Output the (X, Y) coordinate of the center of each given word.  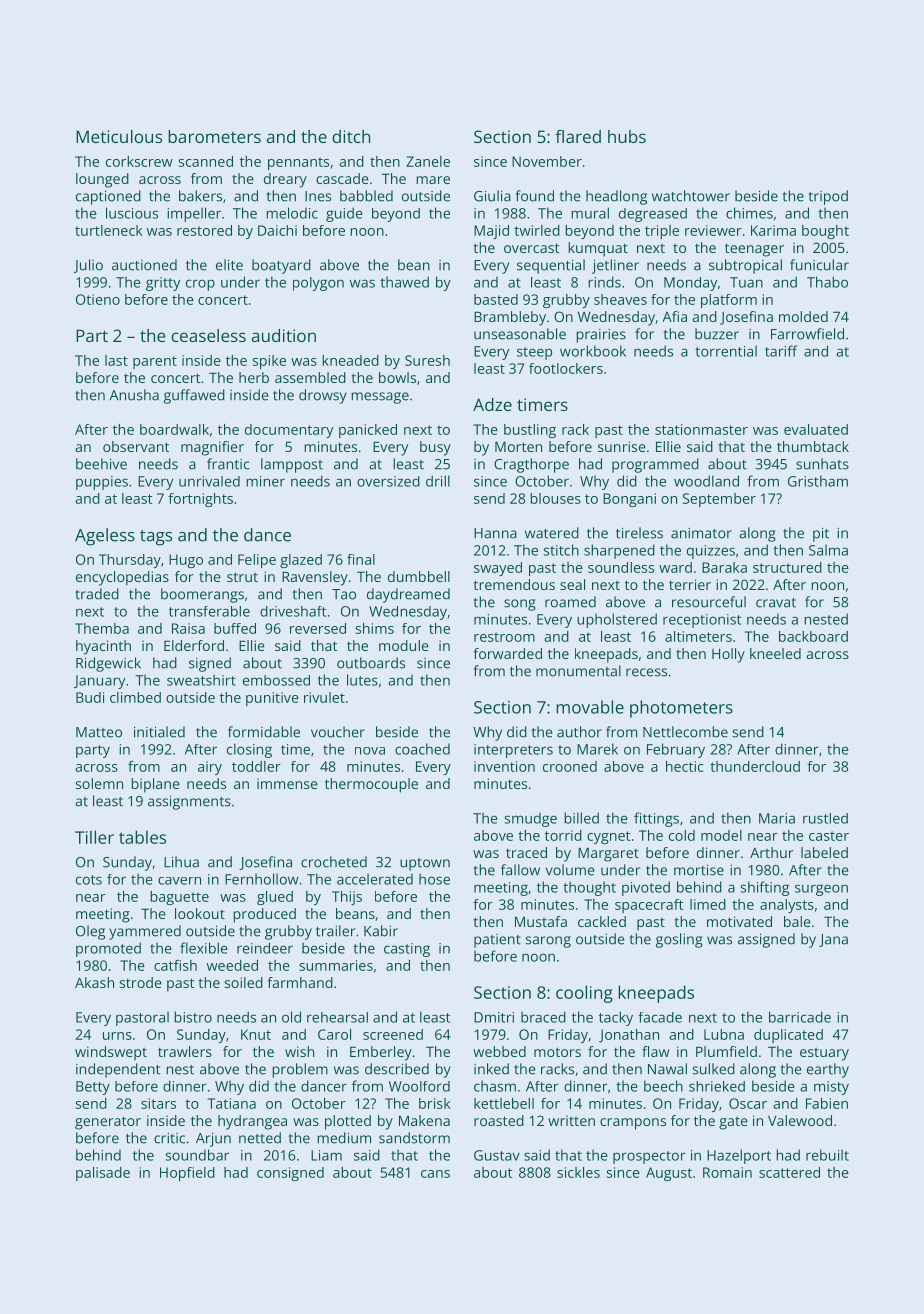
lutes (362, 680)
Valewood (800, 1120)
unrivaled (209, 481)
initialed (159, 732)
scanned (206, 161)
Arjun (213, 1140)
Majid (491, 232)
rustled (825, 818)
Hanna (495, 533)
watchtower (691, 196)
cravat (776, 603)
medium (344, 1138)
